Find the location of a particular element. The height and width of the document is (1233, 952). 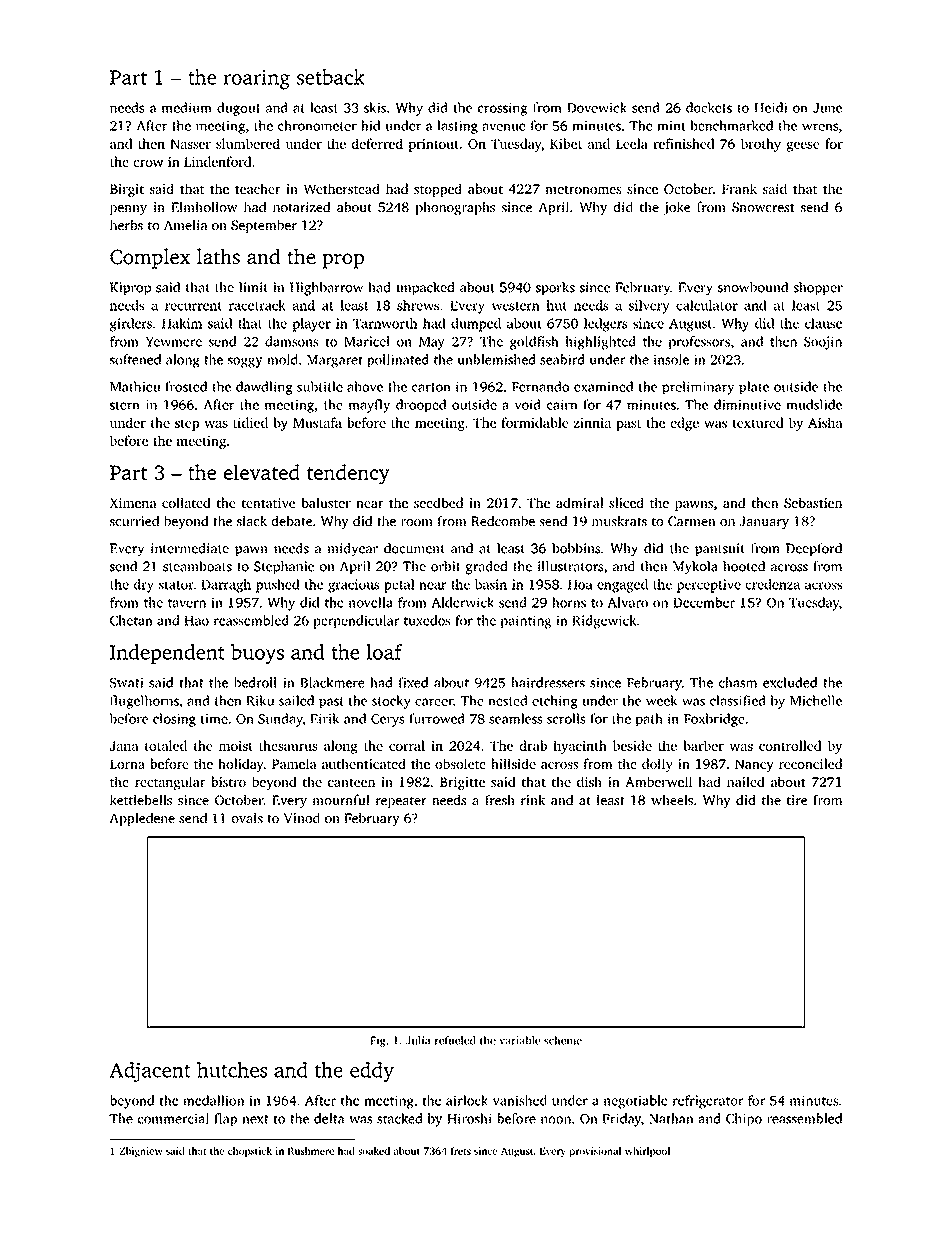

basin is located at coordinates (491, 584).
